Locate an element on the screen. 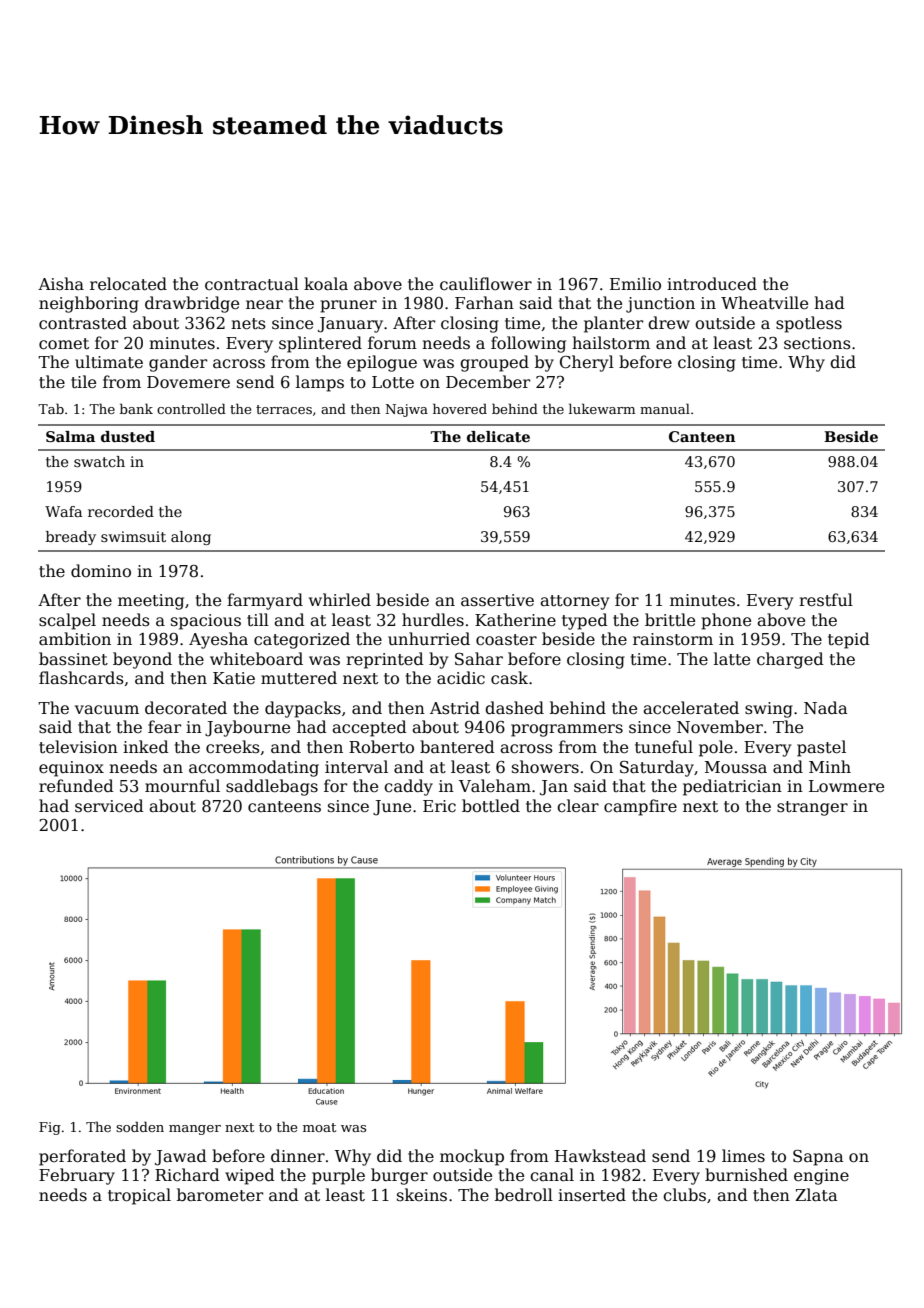 The image size is (924, 1308). charged is located at coordinates (790, 660).
